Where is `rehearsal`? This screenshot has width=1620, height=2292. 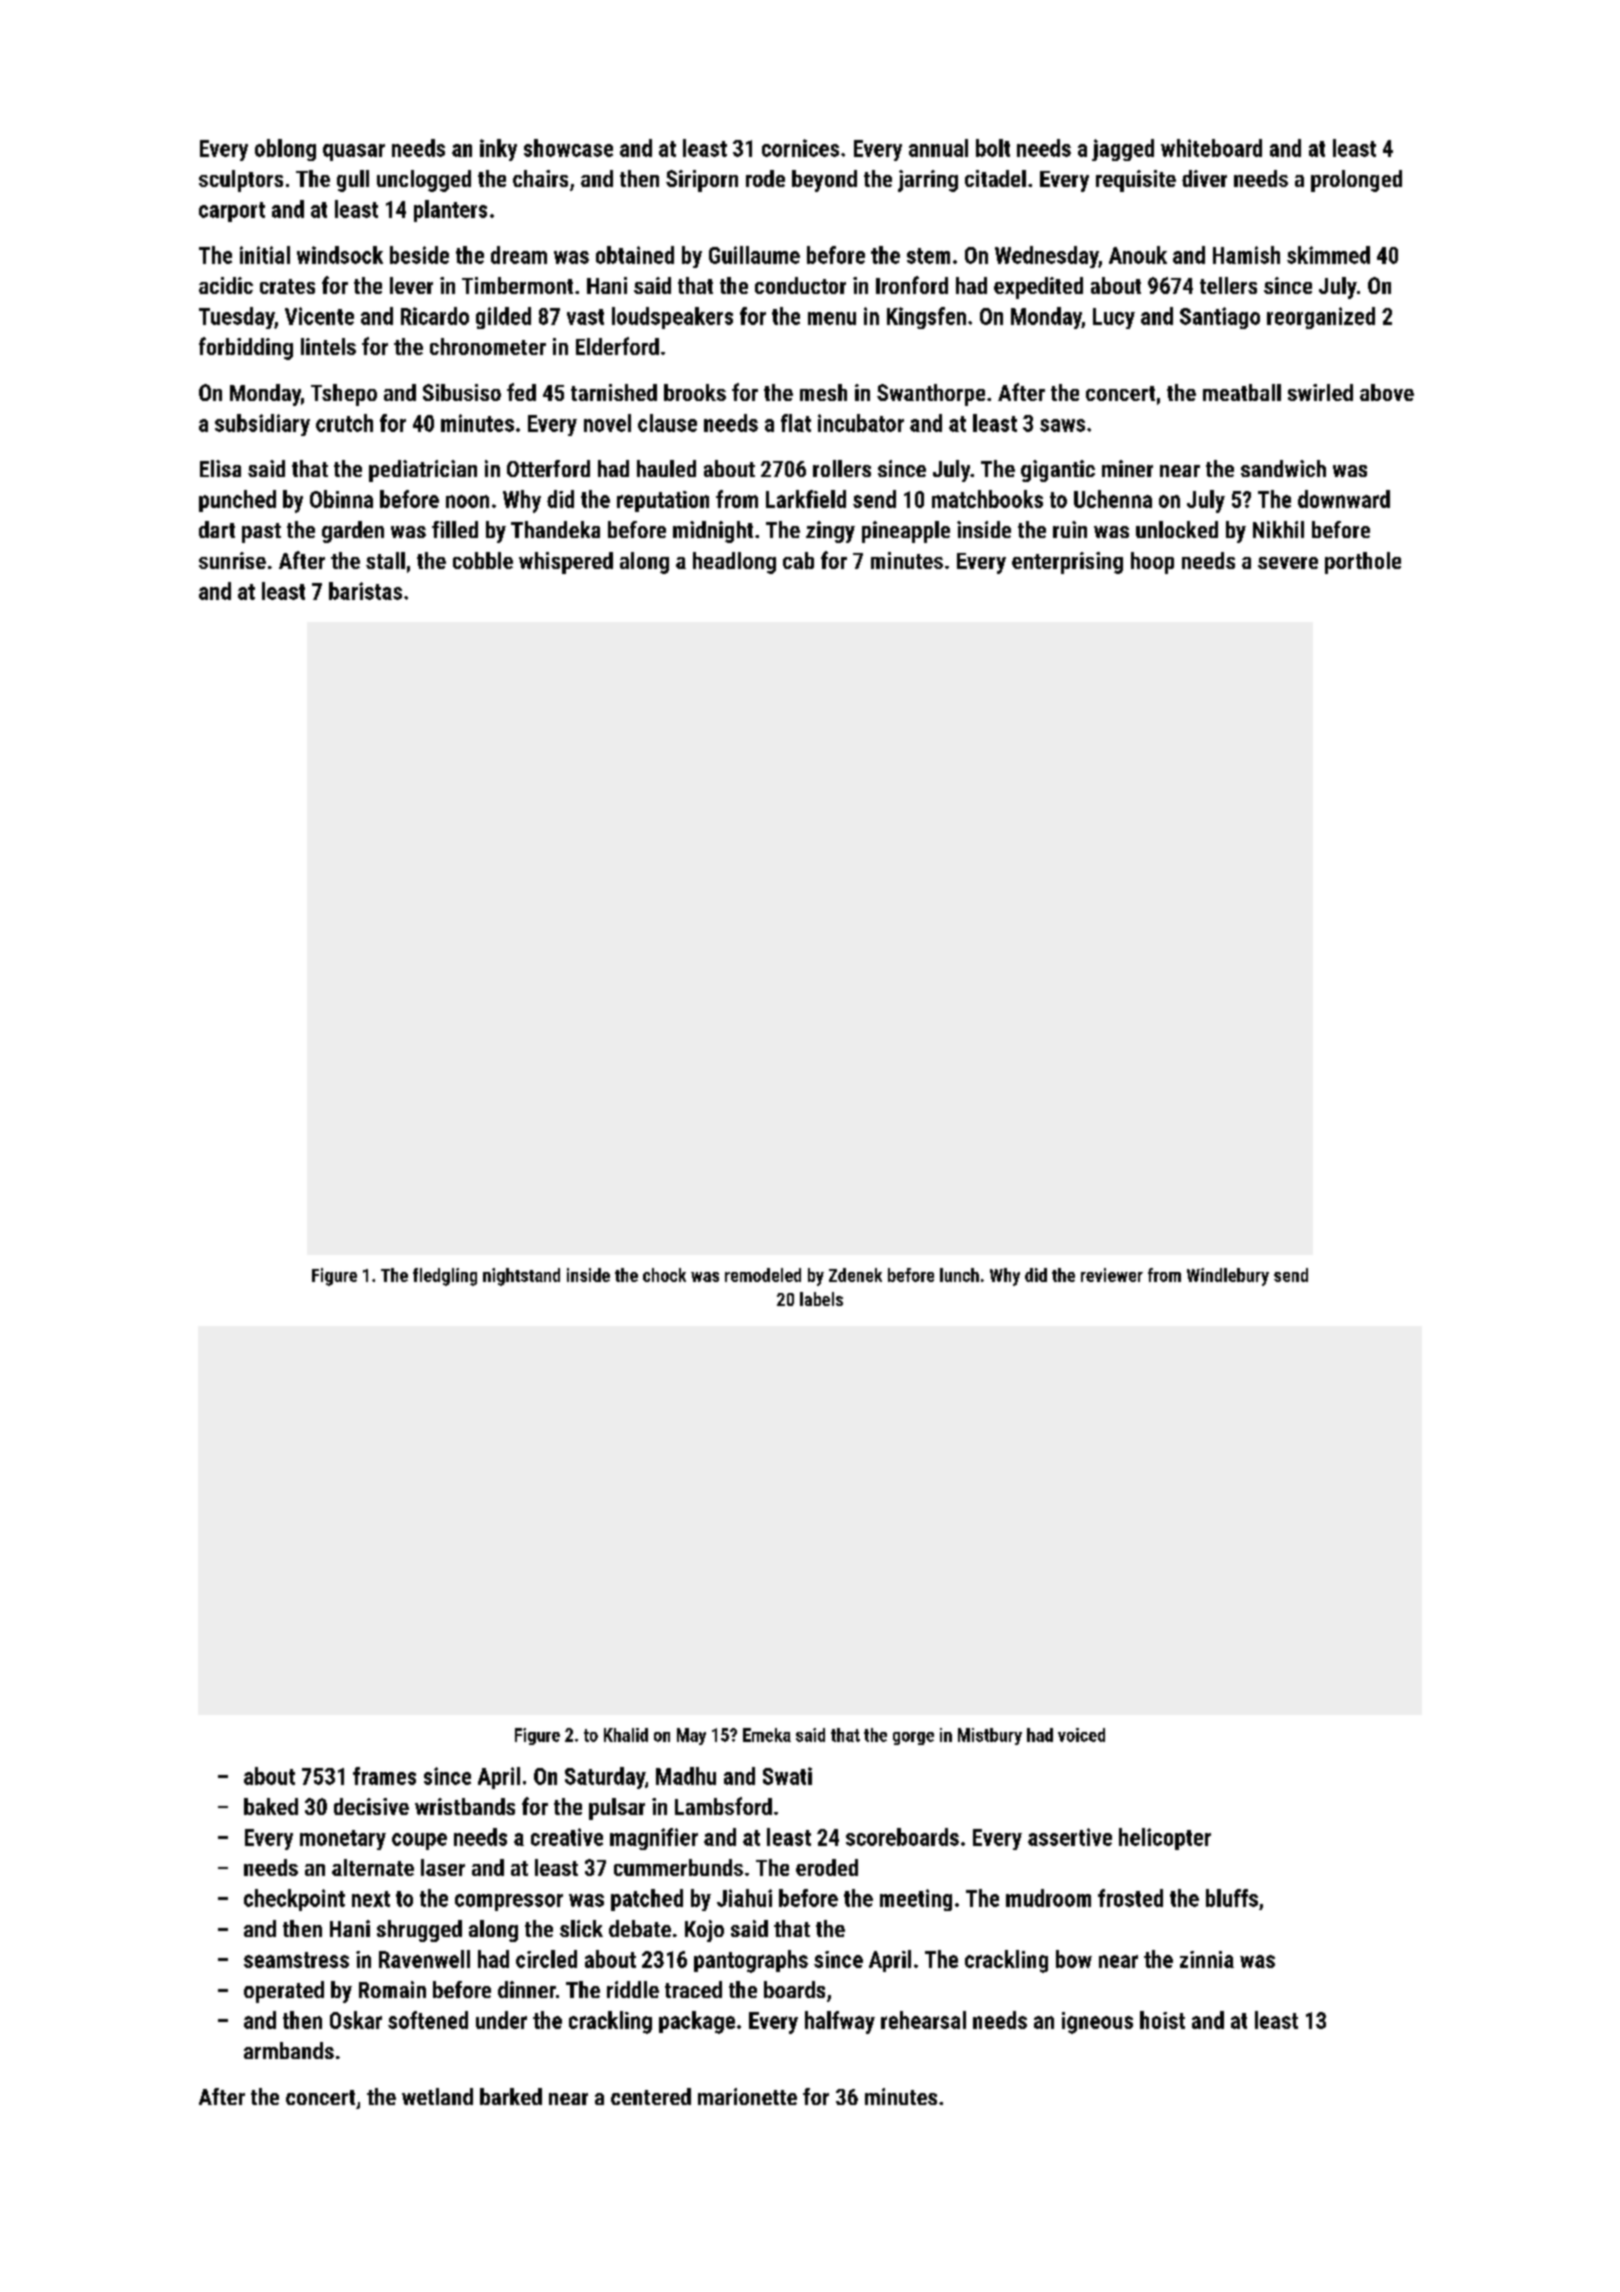 rehearsal is located at coordinates (923, 2020).
